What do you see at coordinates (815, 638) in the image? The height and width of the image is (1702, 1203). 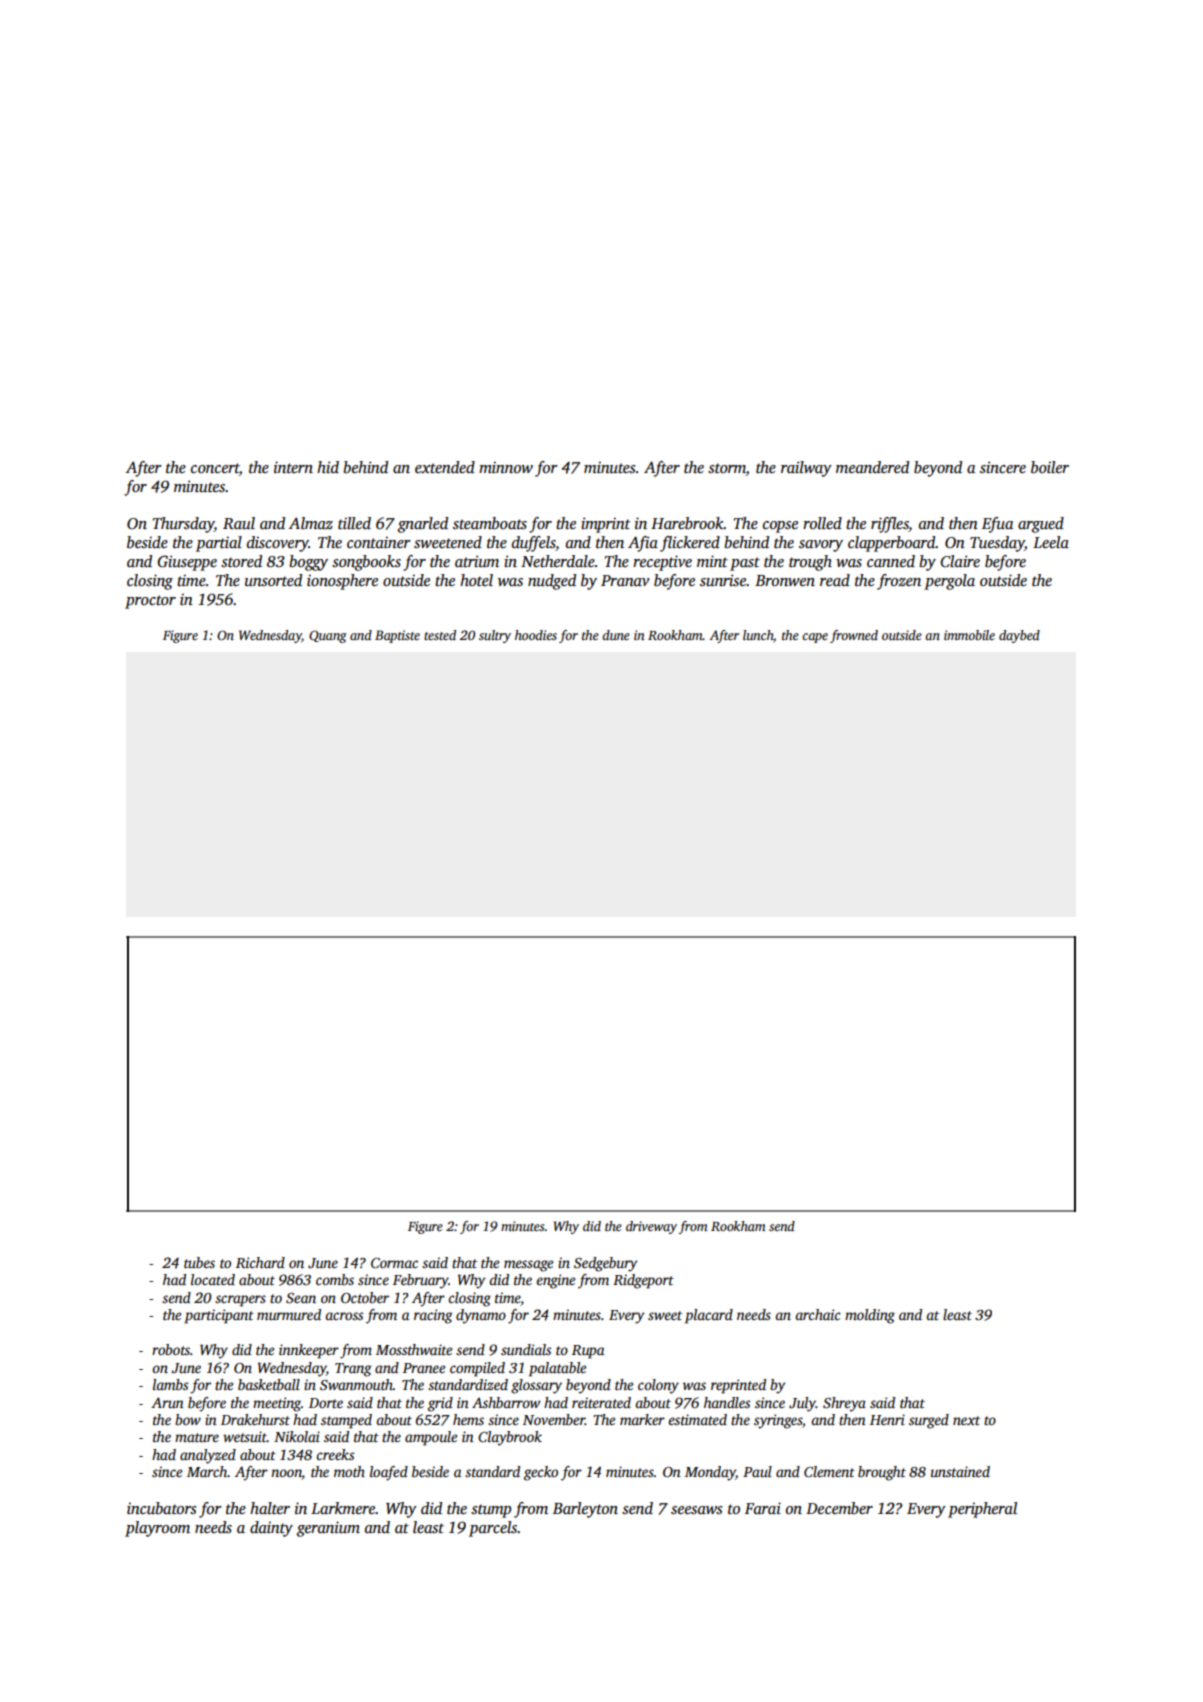 I see `cape` at bounding box center [815, 638].
